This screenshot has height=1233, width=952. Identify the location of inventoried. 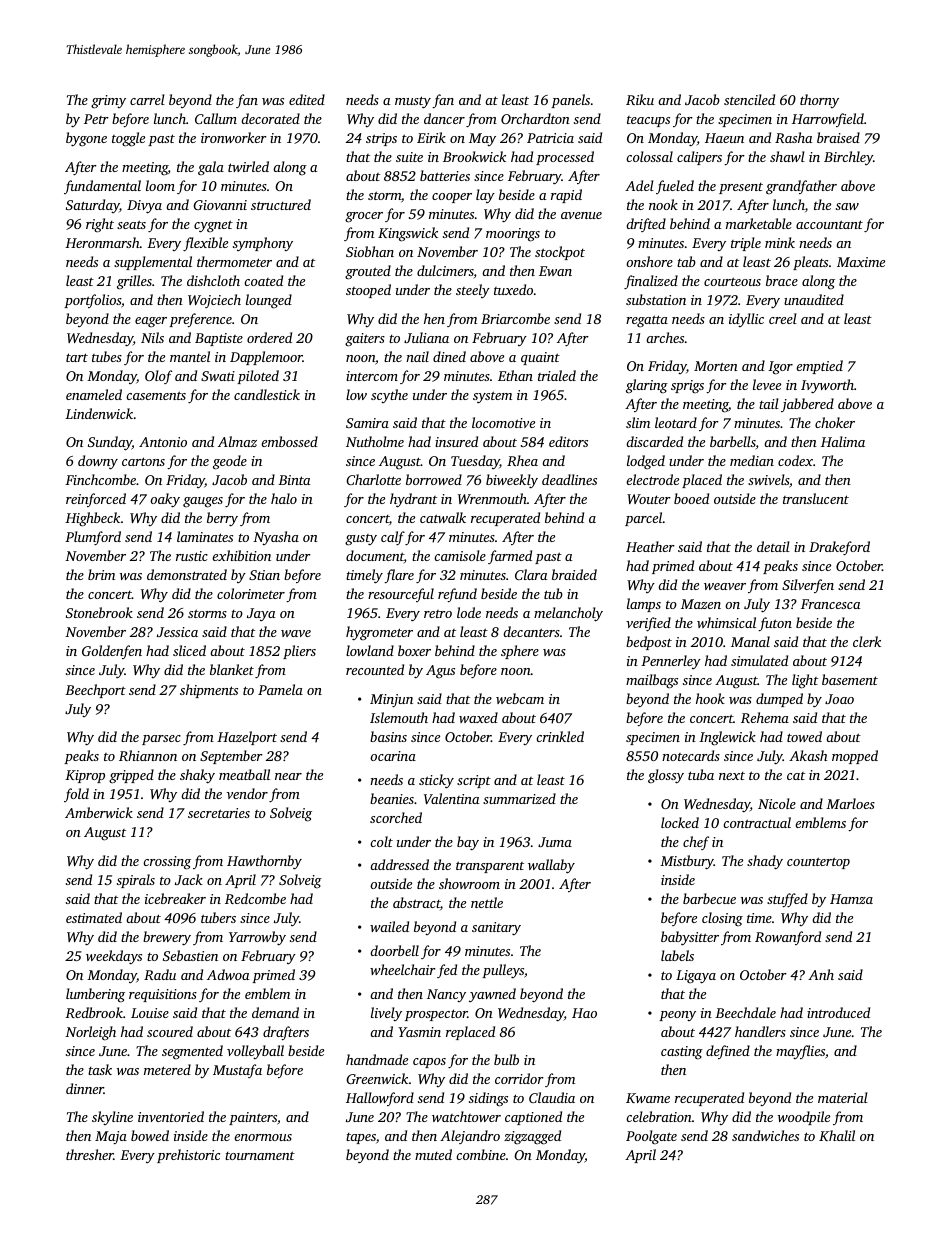
(171, 1116).
